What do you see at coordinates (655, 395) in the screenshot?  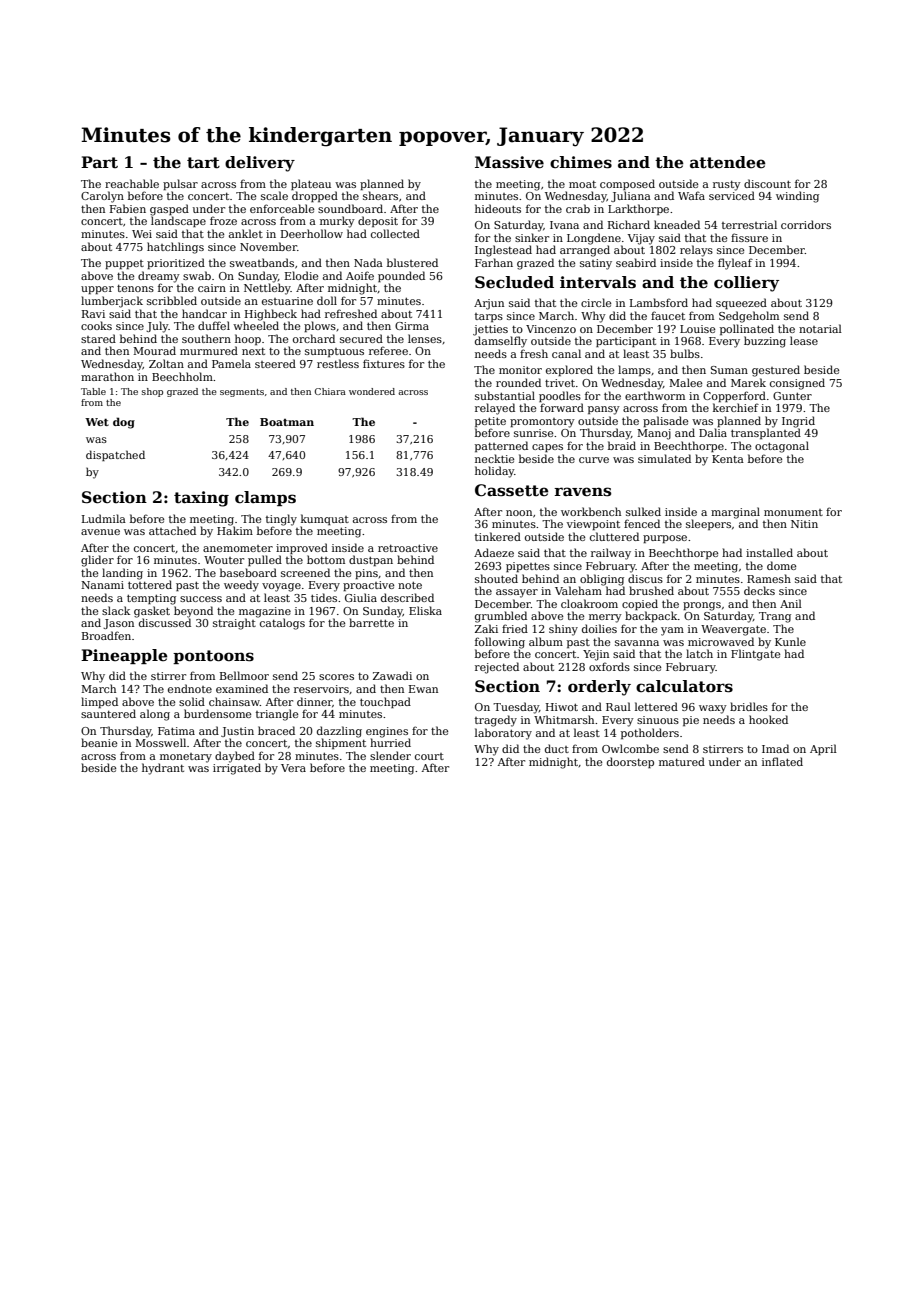 I see `earthworm` at bounding box center [655, 395].
